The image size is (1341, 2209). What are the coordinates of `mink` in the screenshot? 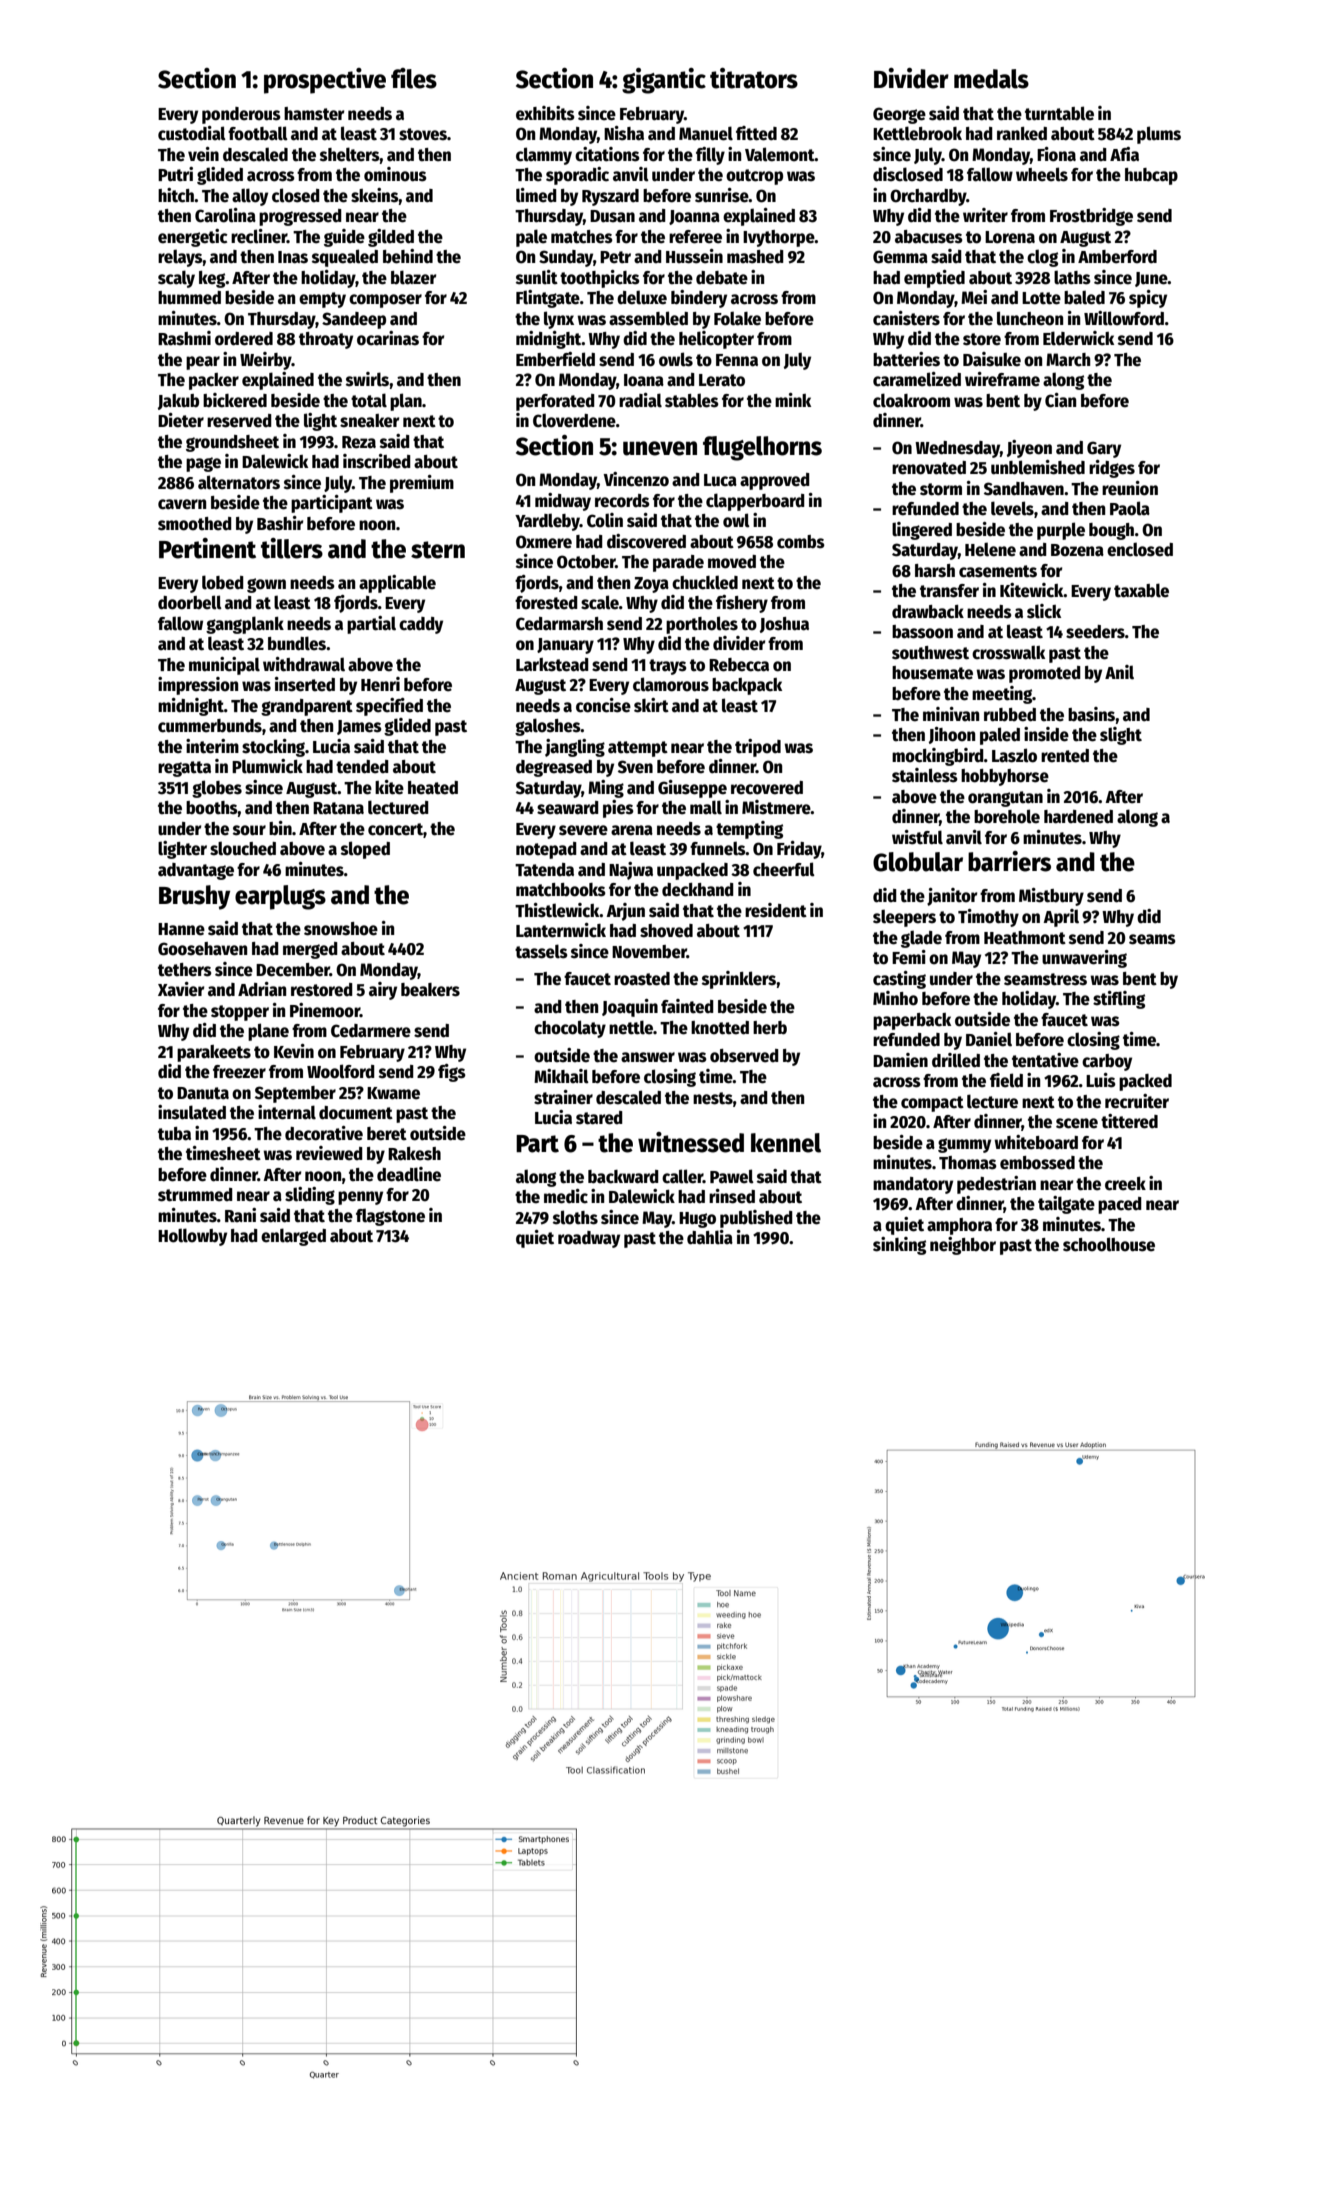 It's located at (793, 400).
